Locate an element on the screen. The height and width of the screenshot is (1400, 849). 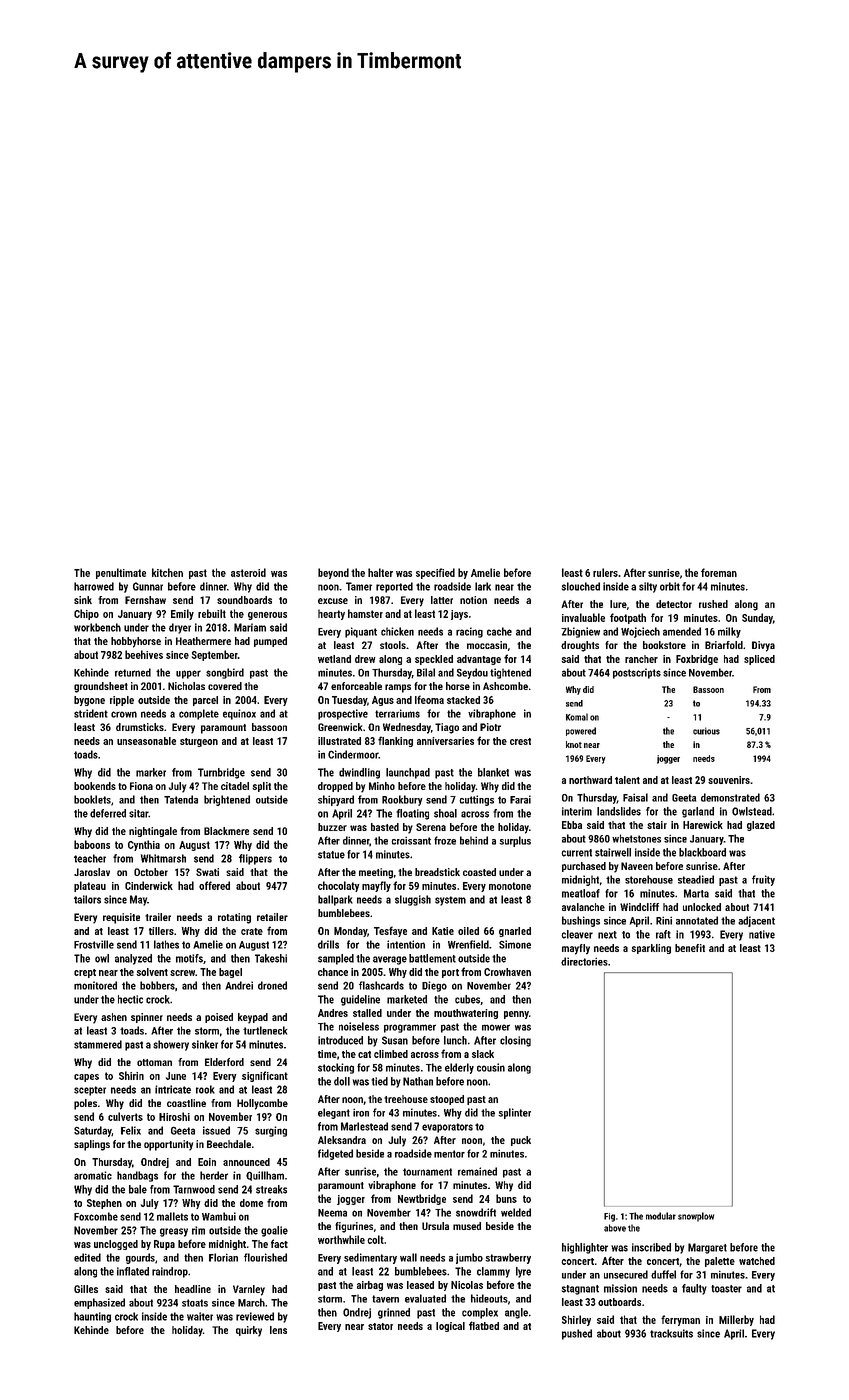
Foxbridge is located at coordinates (697, 660).
